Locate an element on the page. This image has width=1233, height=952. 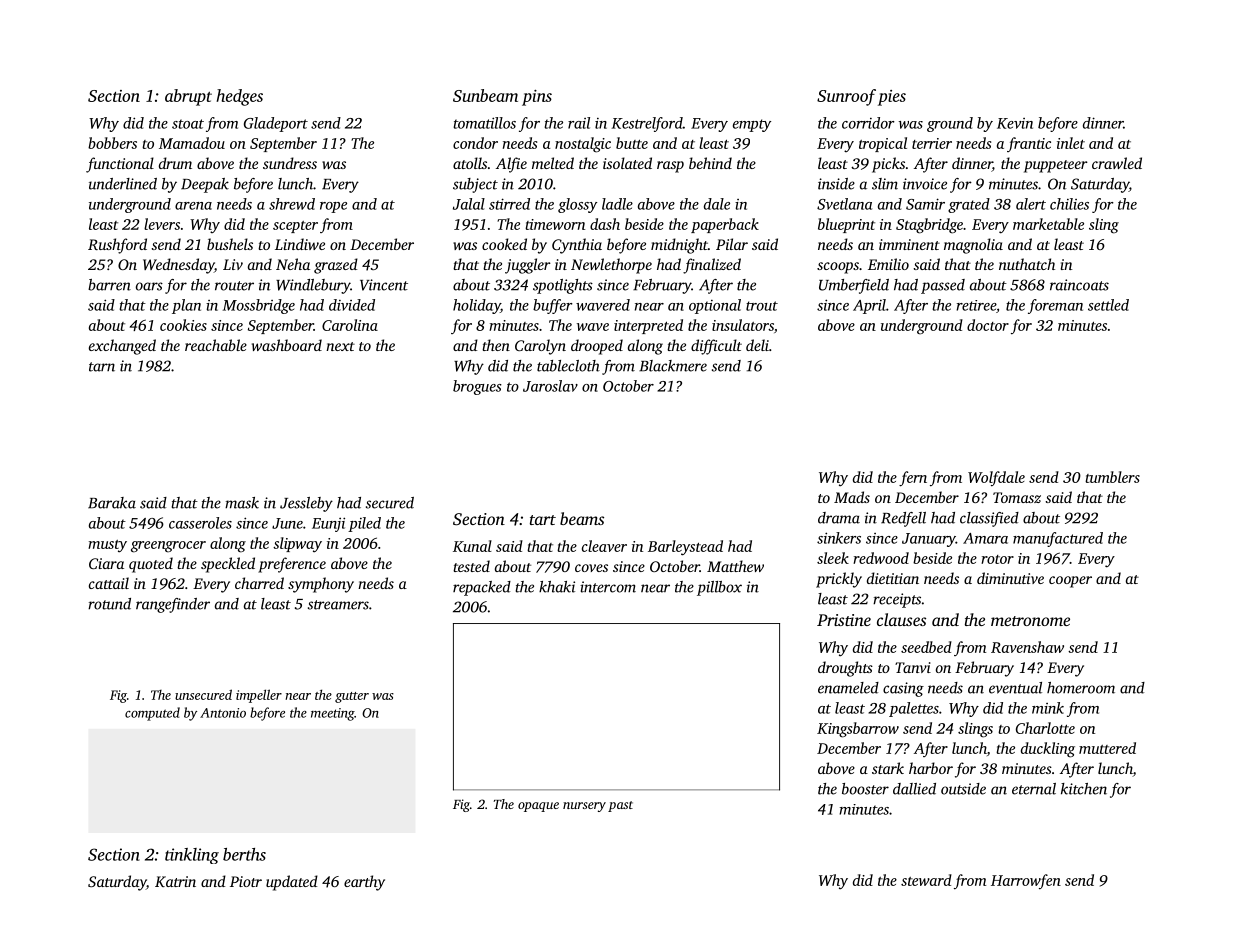
Sunroof is located at coordinates (846, 97).
